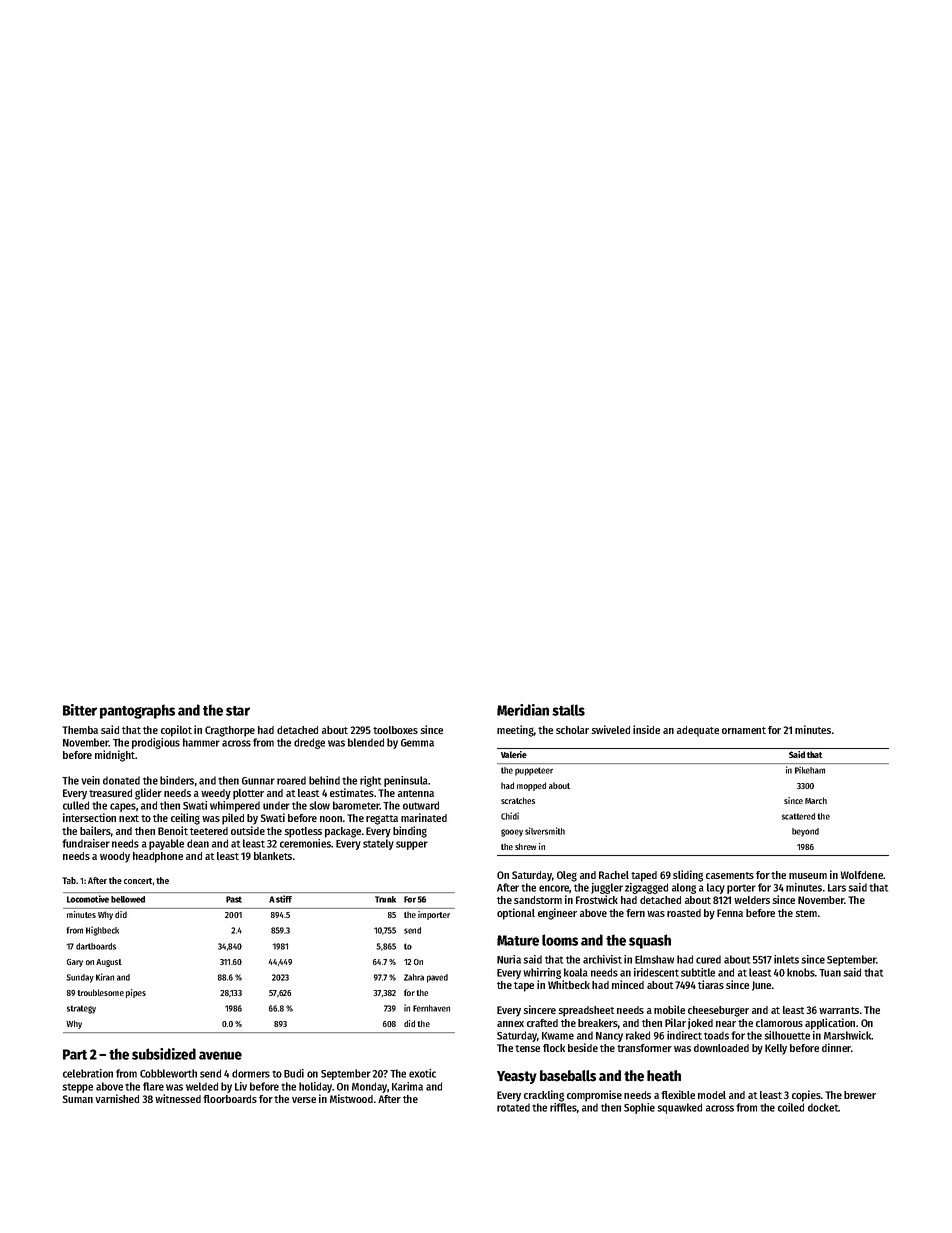 This screenshot has height=1233, width=952. I want to click on Suman, so click(78, 1099).
